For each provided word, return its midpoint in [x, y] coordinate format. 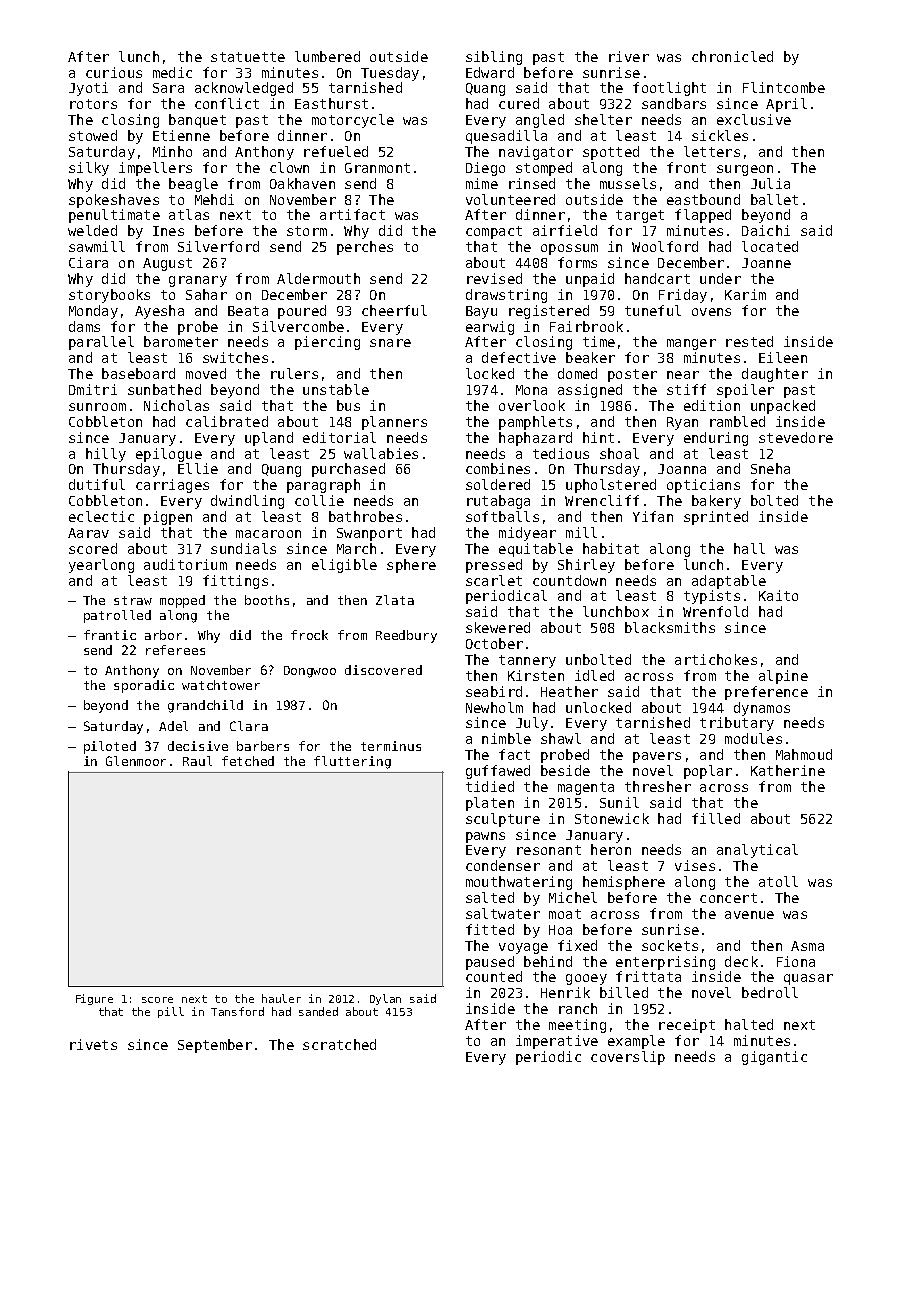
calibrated [227, 421]
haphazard [535, 439]
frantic [110, 635]
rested [749, 341]
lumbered [327, 56]
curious [114, 72]
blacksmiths [670, 627]
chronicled [732, 56]
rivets [93, 1044]
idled [594, 675]
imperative [557, 1042]
